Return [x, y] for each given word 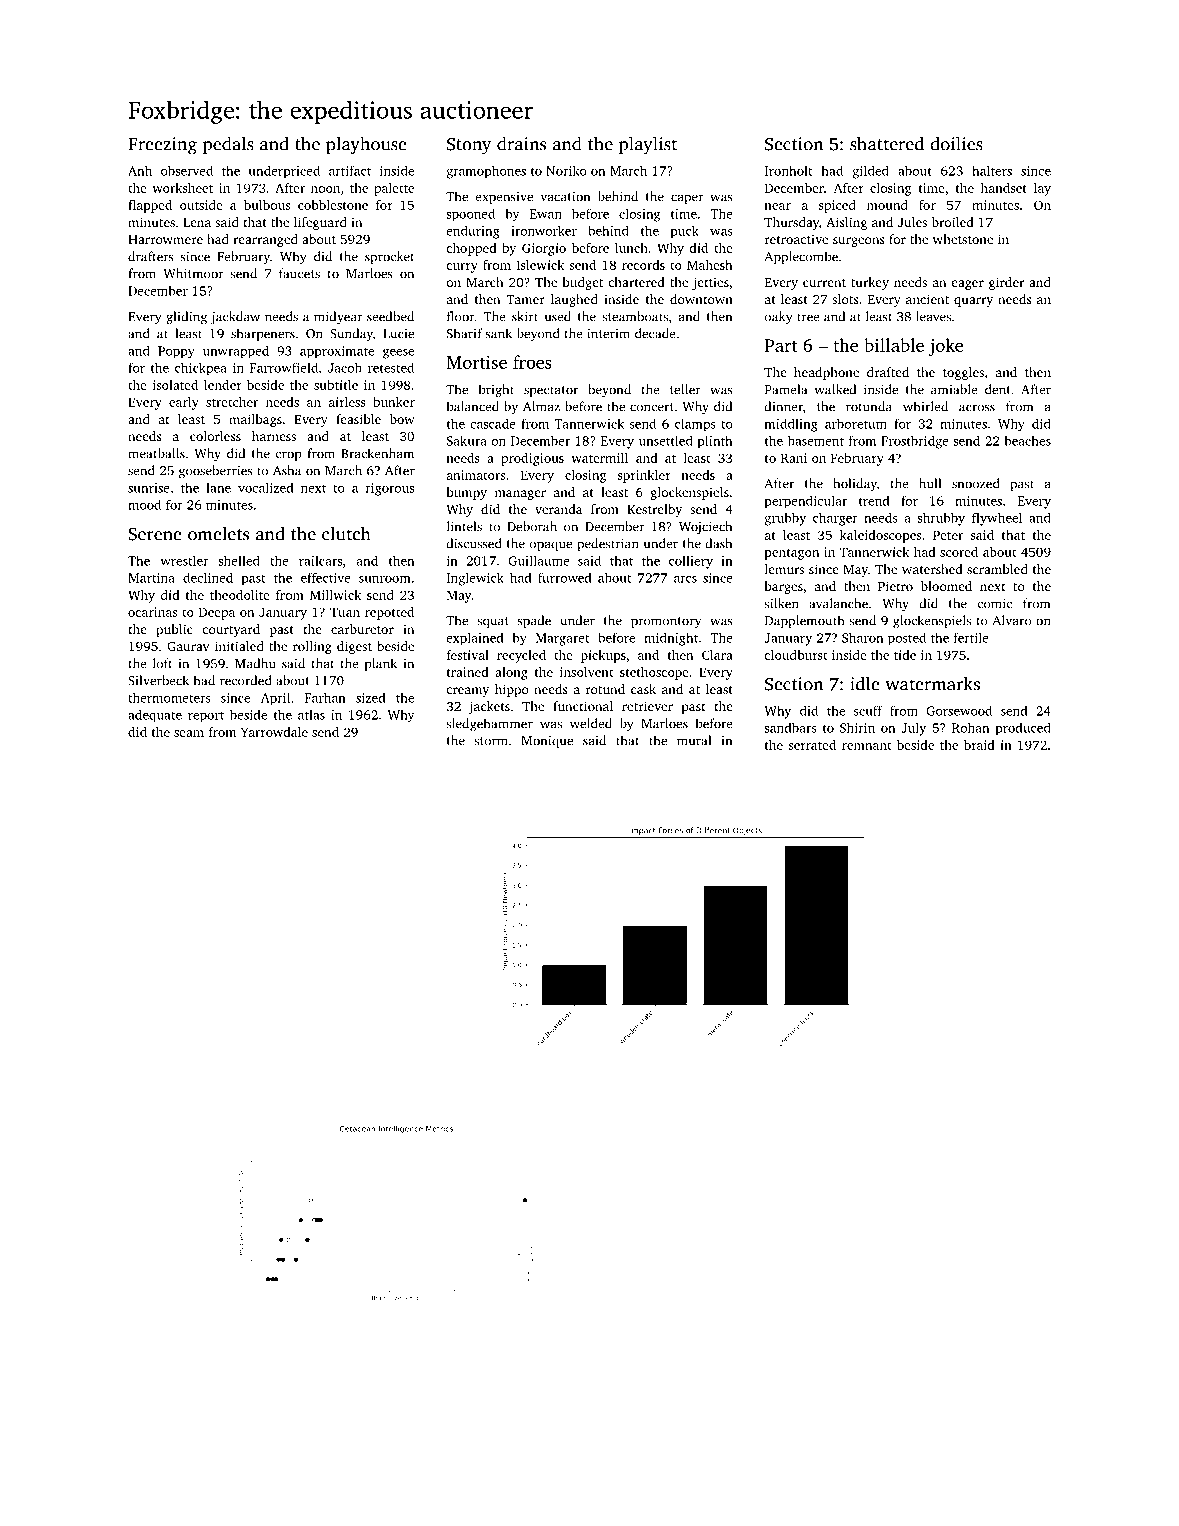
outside [201, 205]
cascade [493, 423]
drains [521, 144]
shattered [887, 144]
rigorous [390, 489]
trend [874, 500]
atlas [311, 714]
